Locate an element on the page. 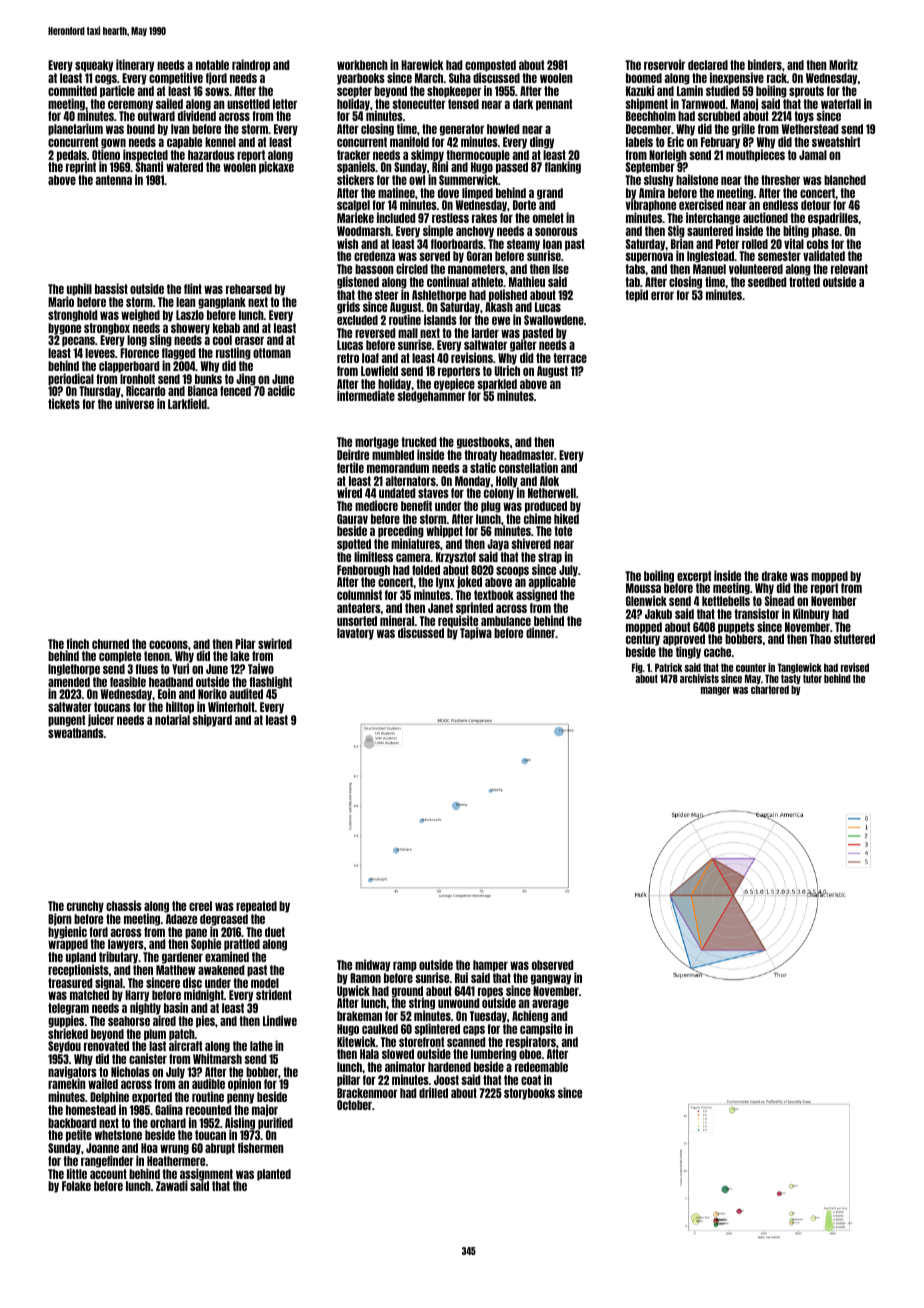  pickaxe is located at coordinates (276, 168).
